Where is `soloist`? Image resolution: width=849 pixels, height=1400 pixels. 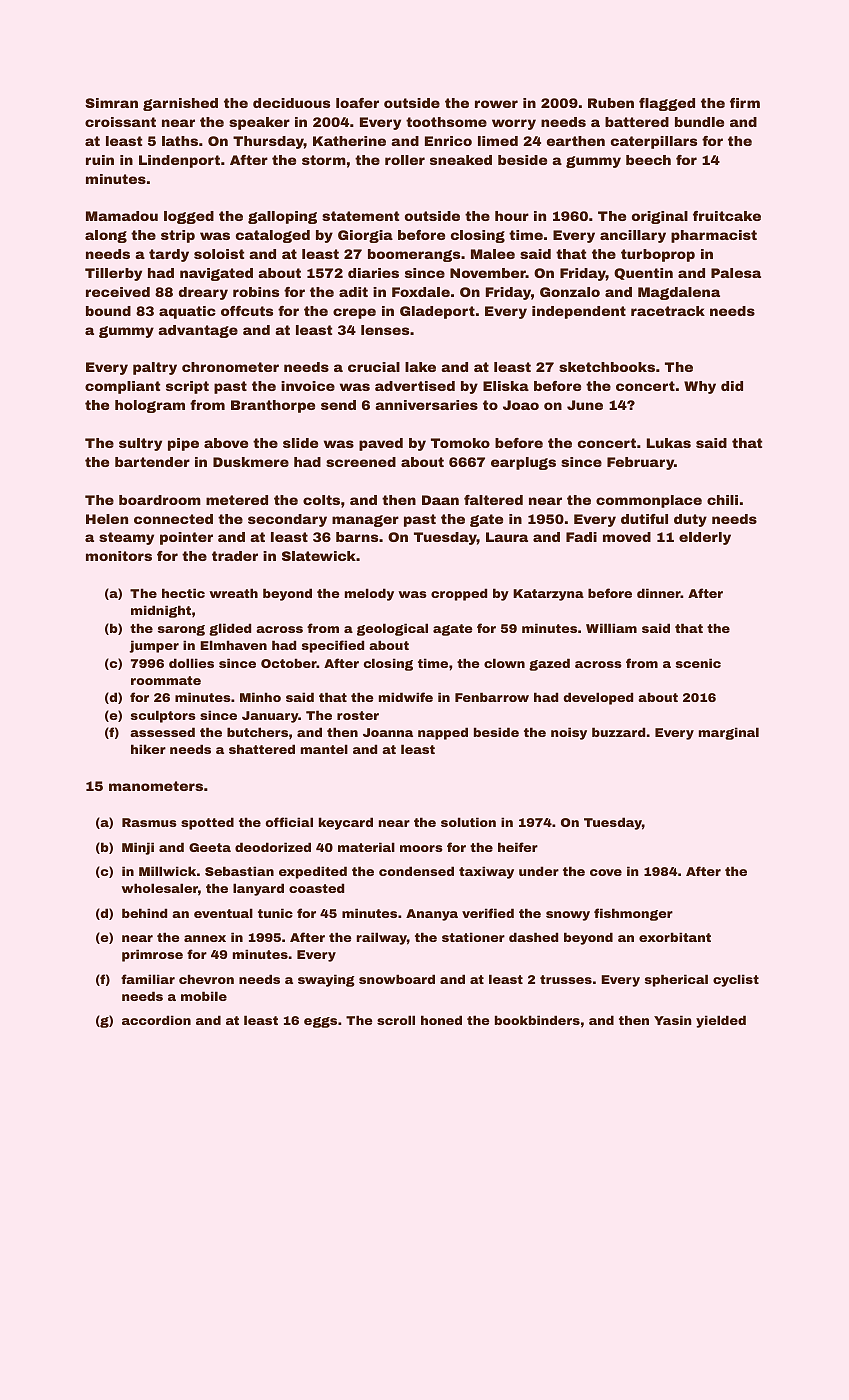 soloist is located at coordinates (219, 254).
